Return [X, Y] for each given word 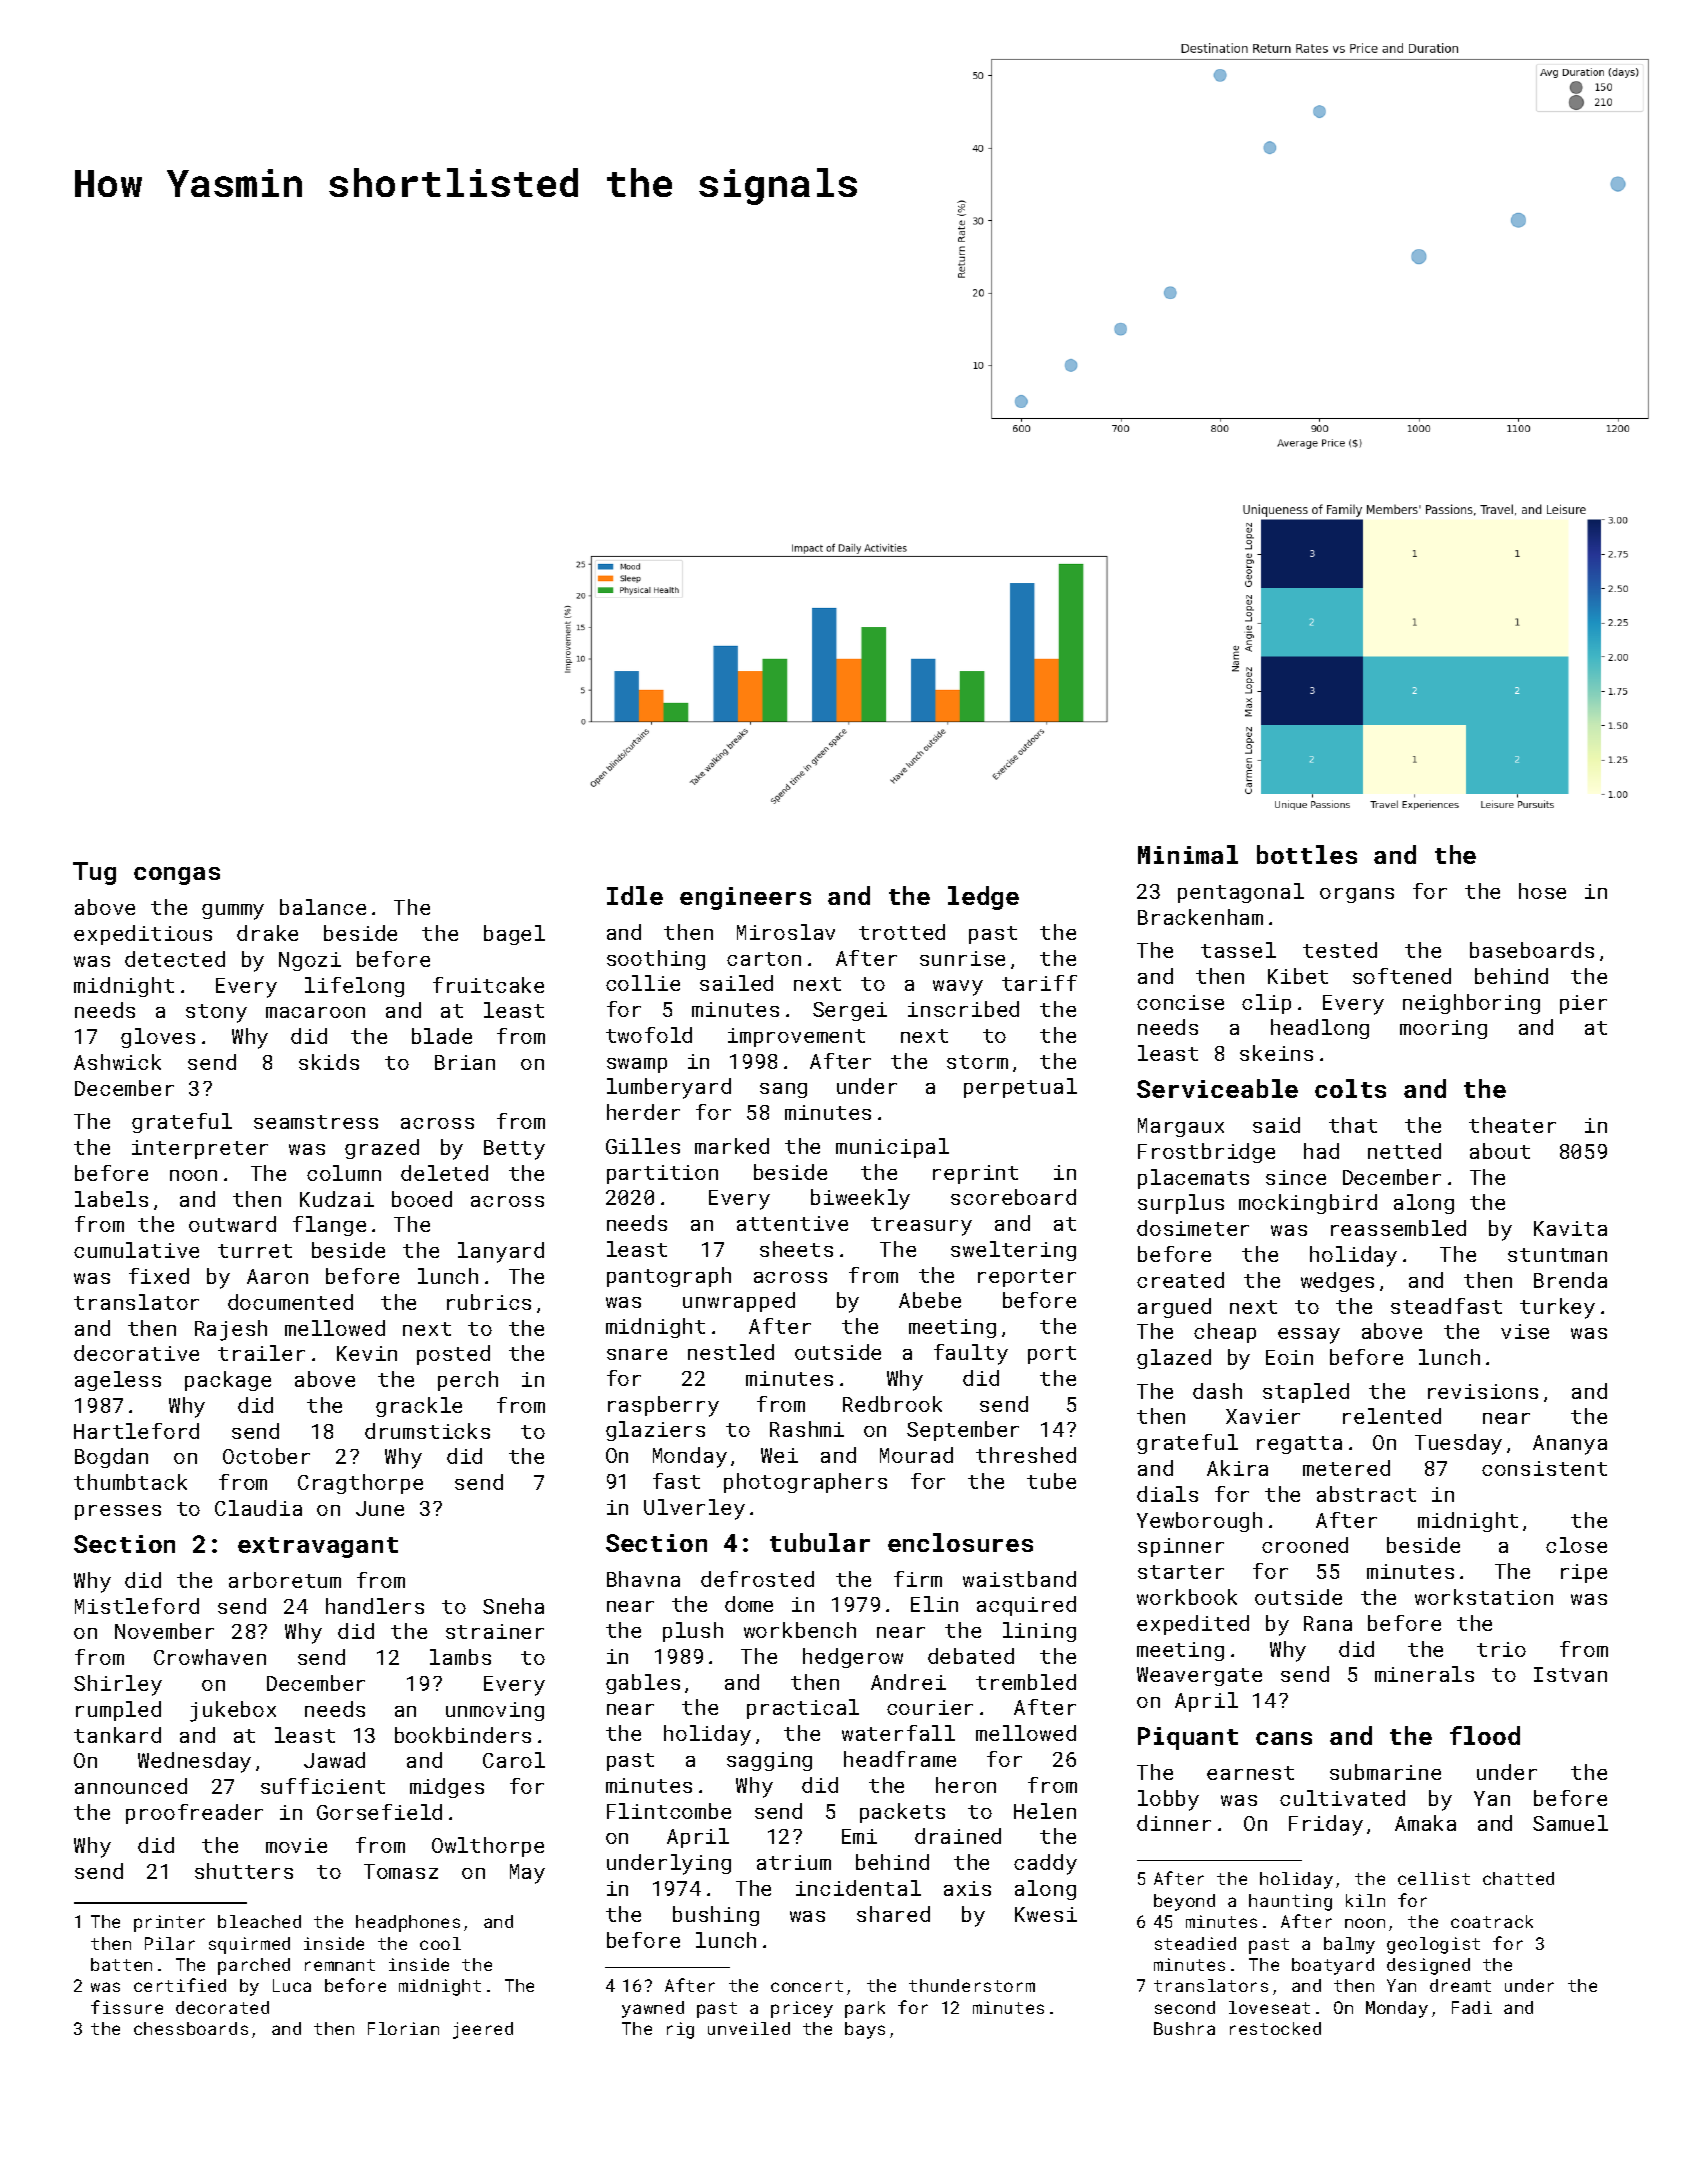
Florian [403, 2028]
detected [175, 959]
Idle [635, 895]
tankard [117, 1735]
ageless [118, 1381]
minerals [1424, 1674]
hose [1542, 891]
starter [1181, 1572]
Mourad [916, 1455]
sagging [769, 1761]
